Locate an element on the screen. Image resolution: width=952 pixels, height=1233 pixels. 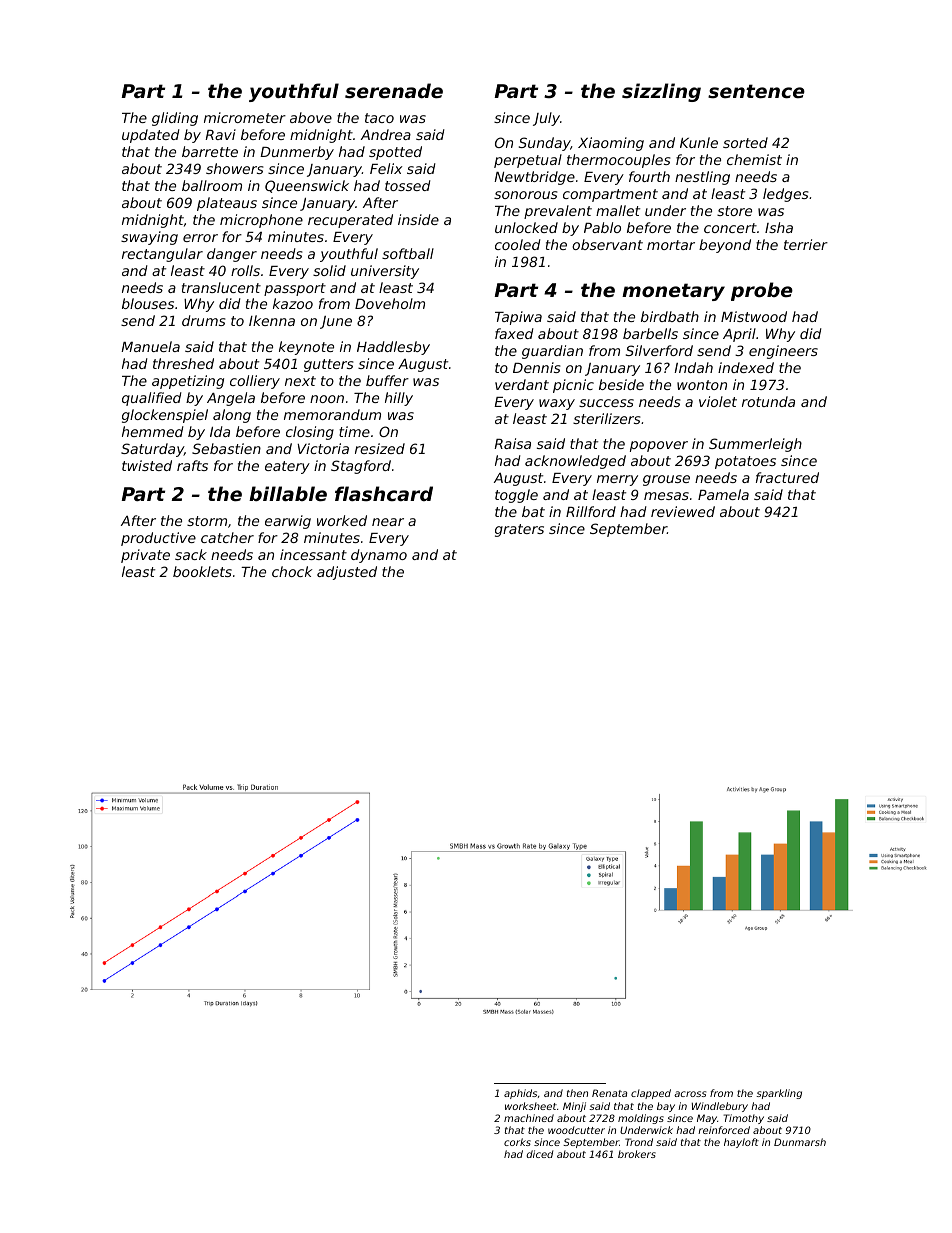
private is located at coordinates (145, 556).
